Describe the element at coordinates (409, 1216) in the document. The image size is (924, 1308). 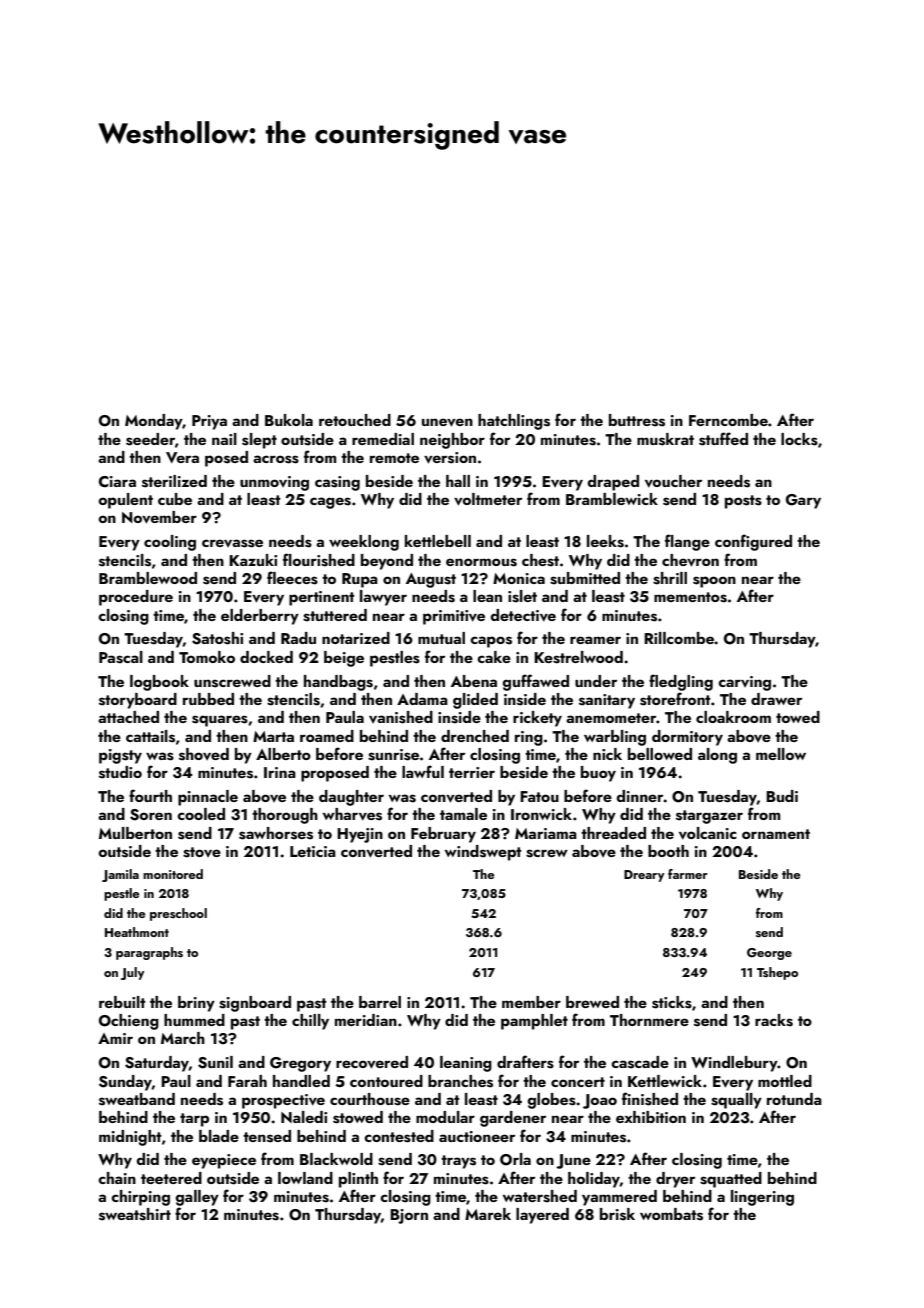
I see `Bjorn` at that location.
